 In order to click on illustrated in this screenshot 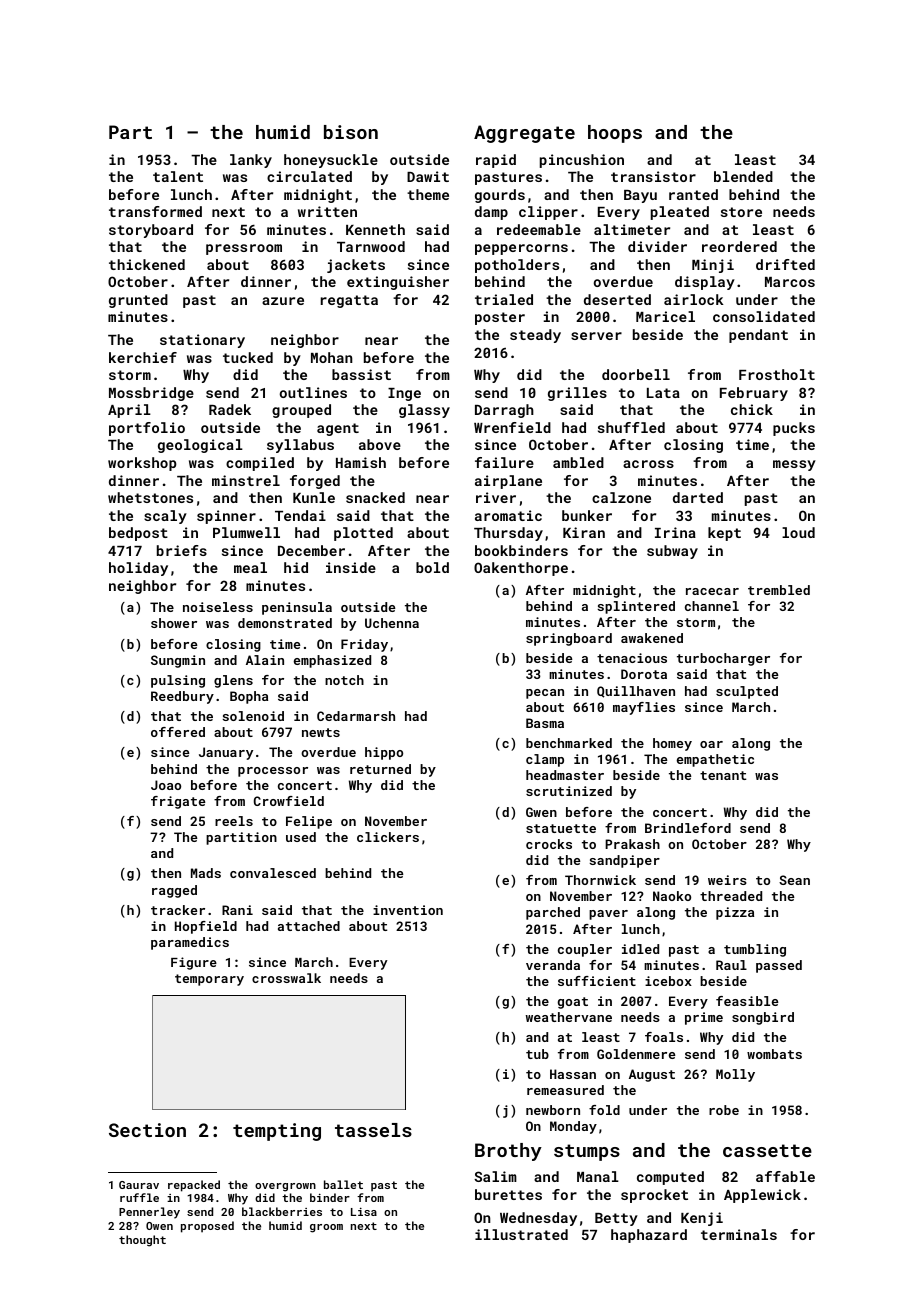, I will do `click(521, 1234)`.
